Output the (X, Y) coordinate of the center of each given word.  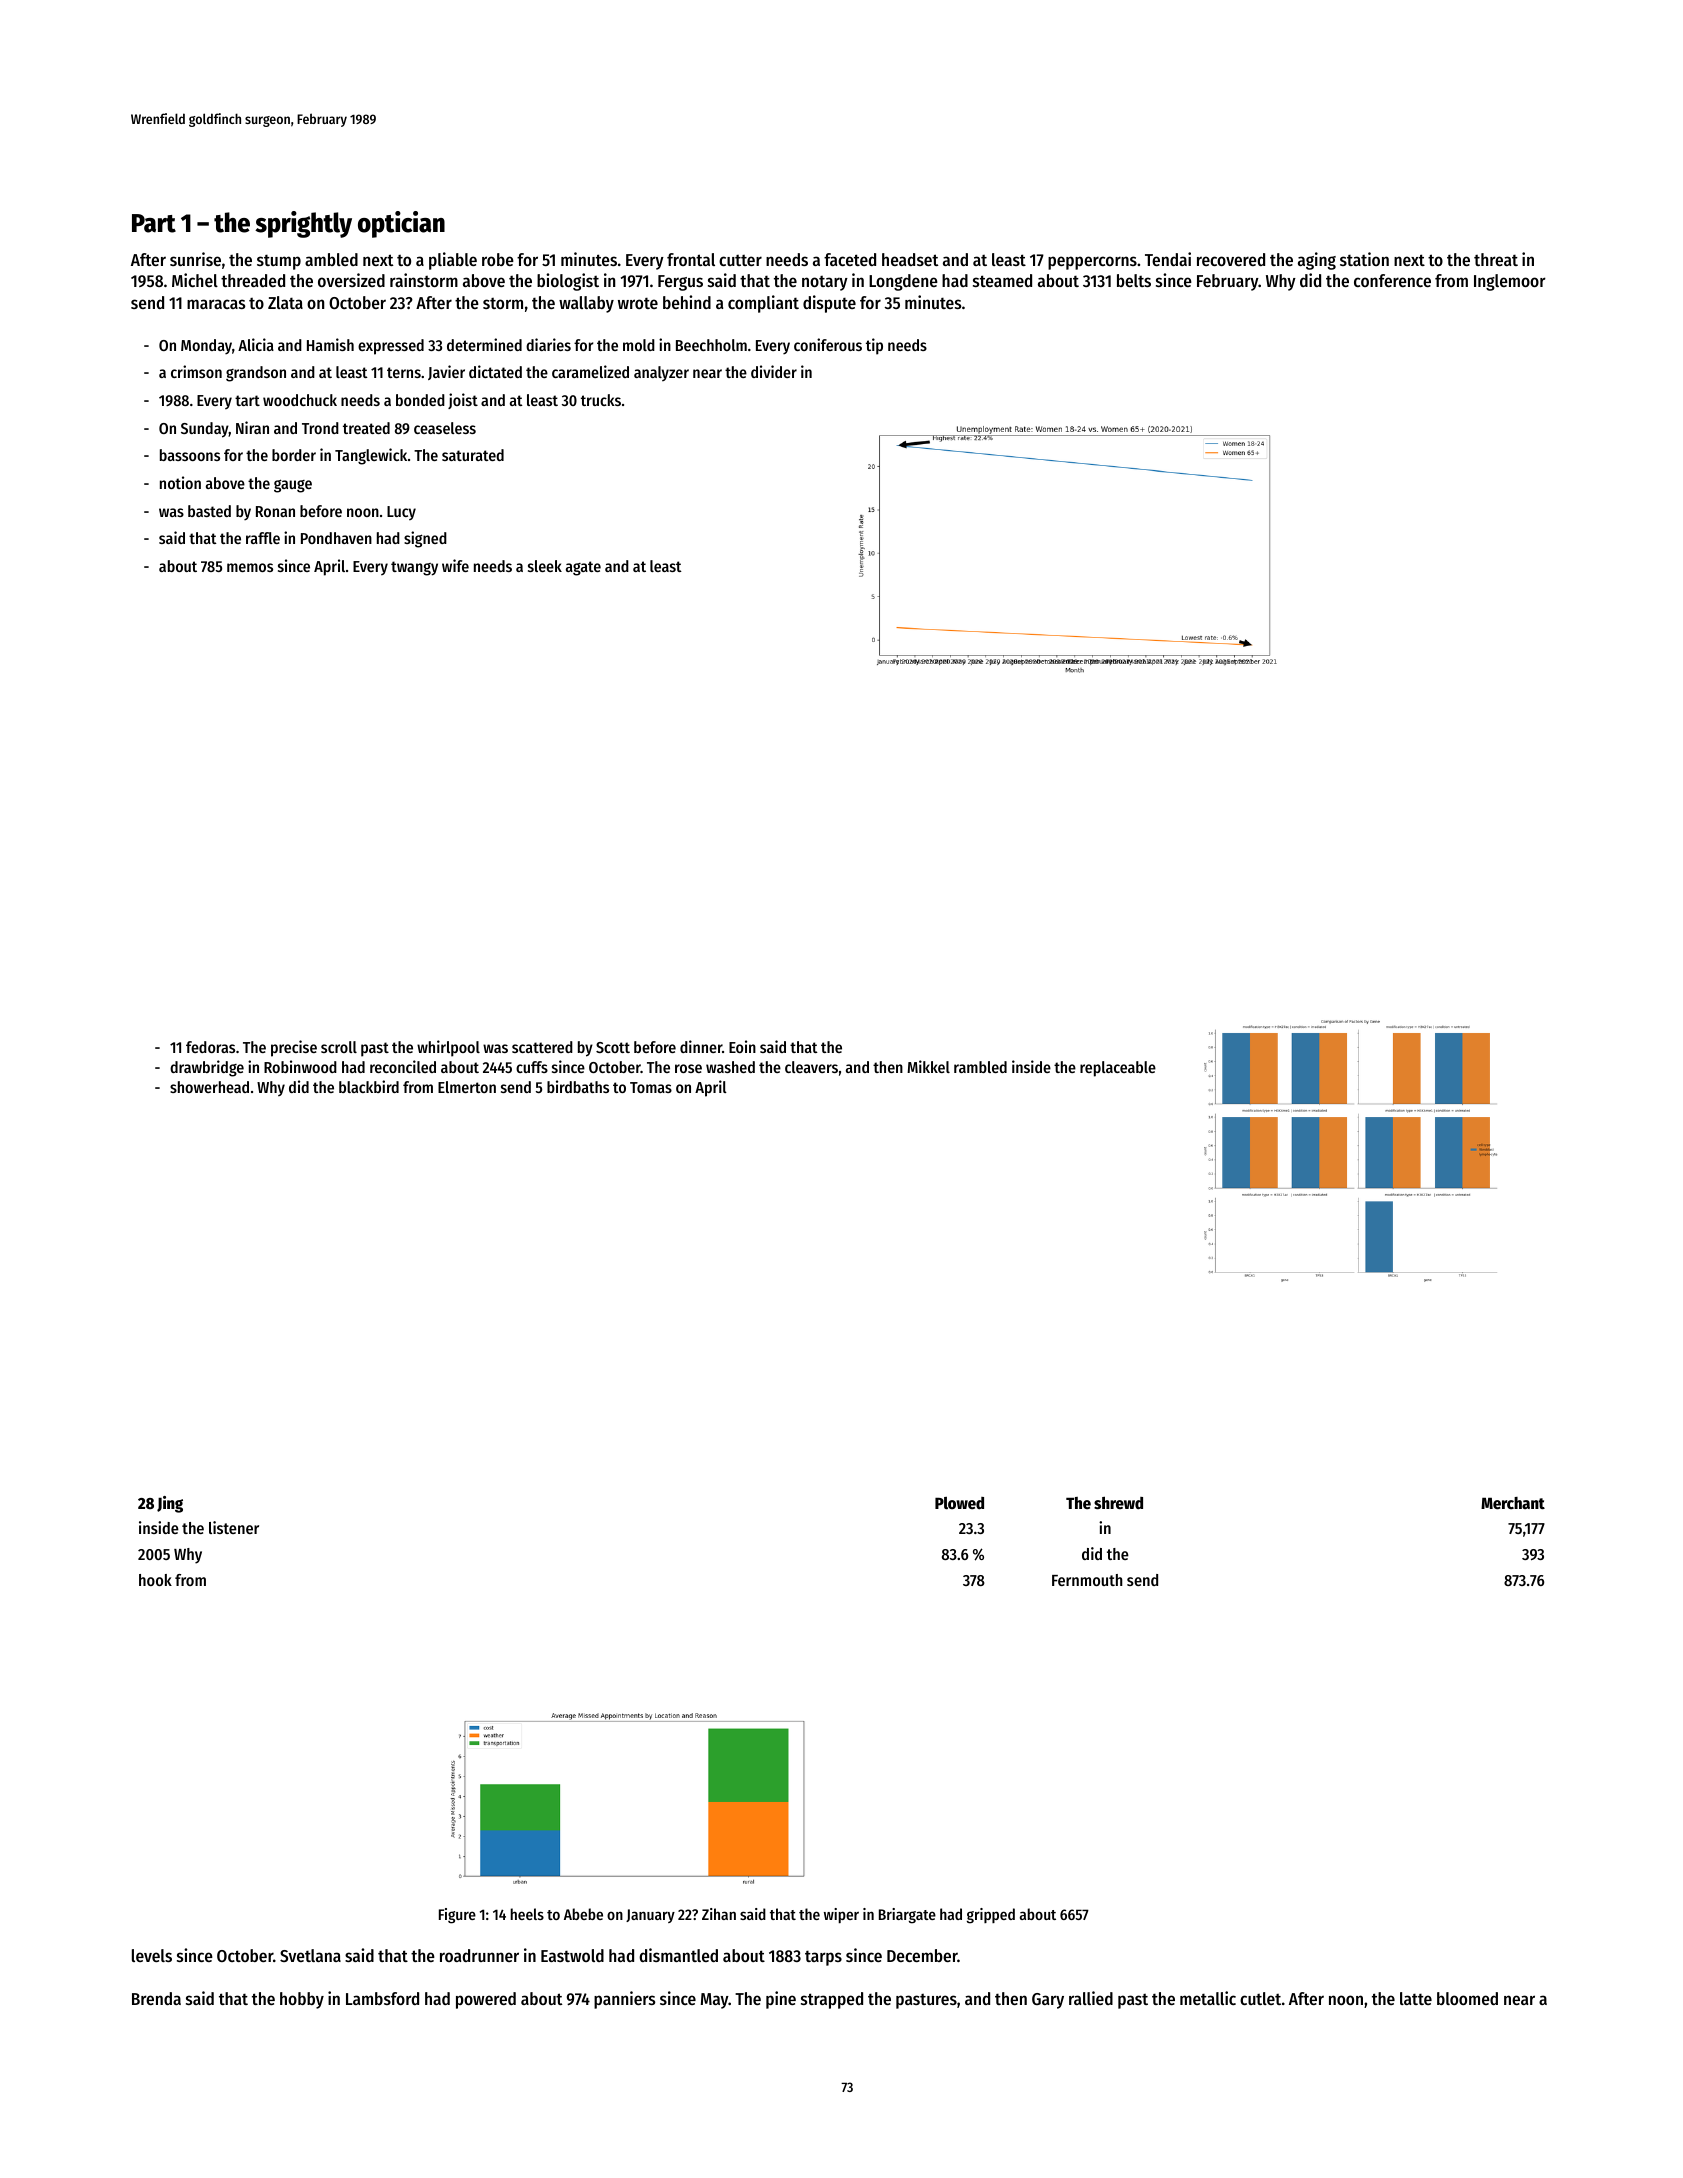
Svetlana (310, 1955)
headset (910, 259)
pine (781, 2000)
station (1364, 259)
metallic (1208, 1998)
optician (401, 224)
